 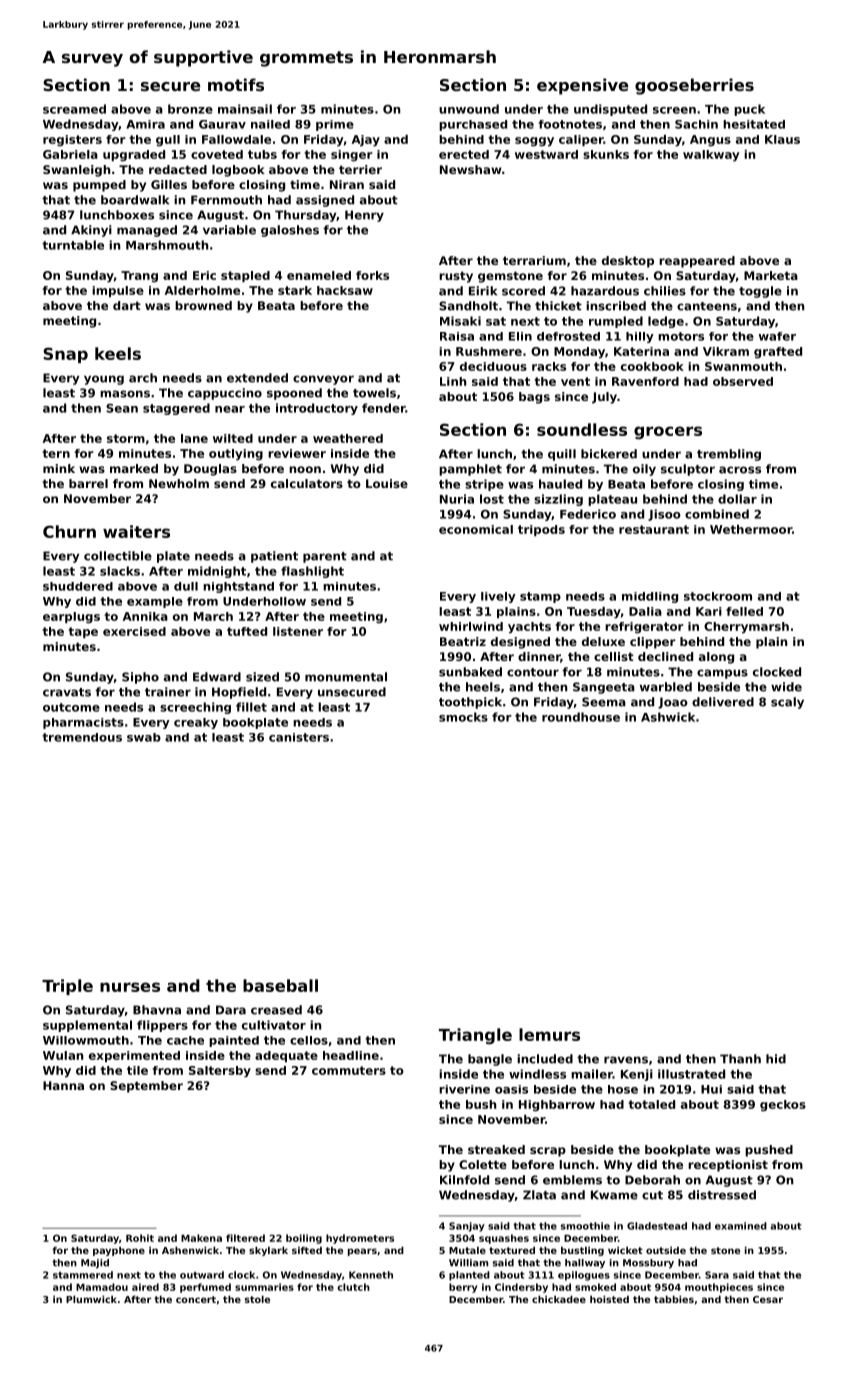 What do you see at coordinates (196, 723) in the page?
I see `creaky` at bounding box center [196, 723].
